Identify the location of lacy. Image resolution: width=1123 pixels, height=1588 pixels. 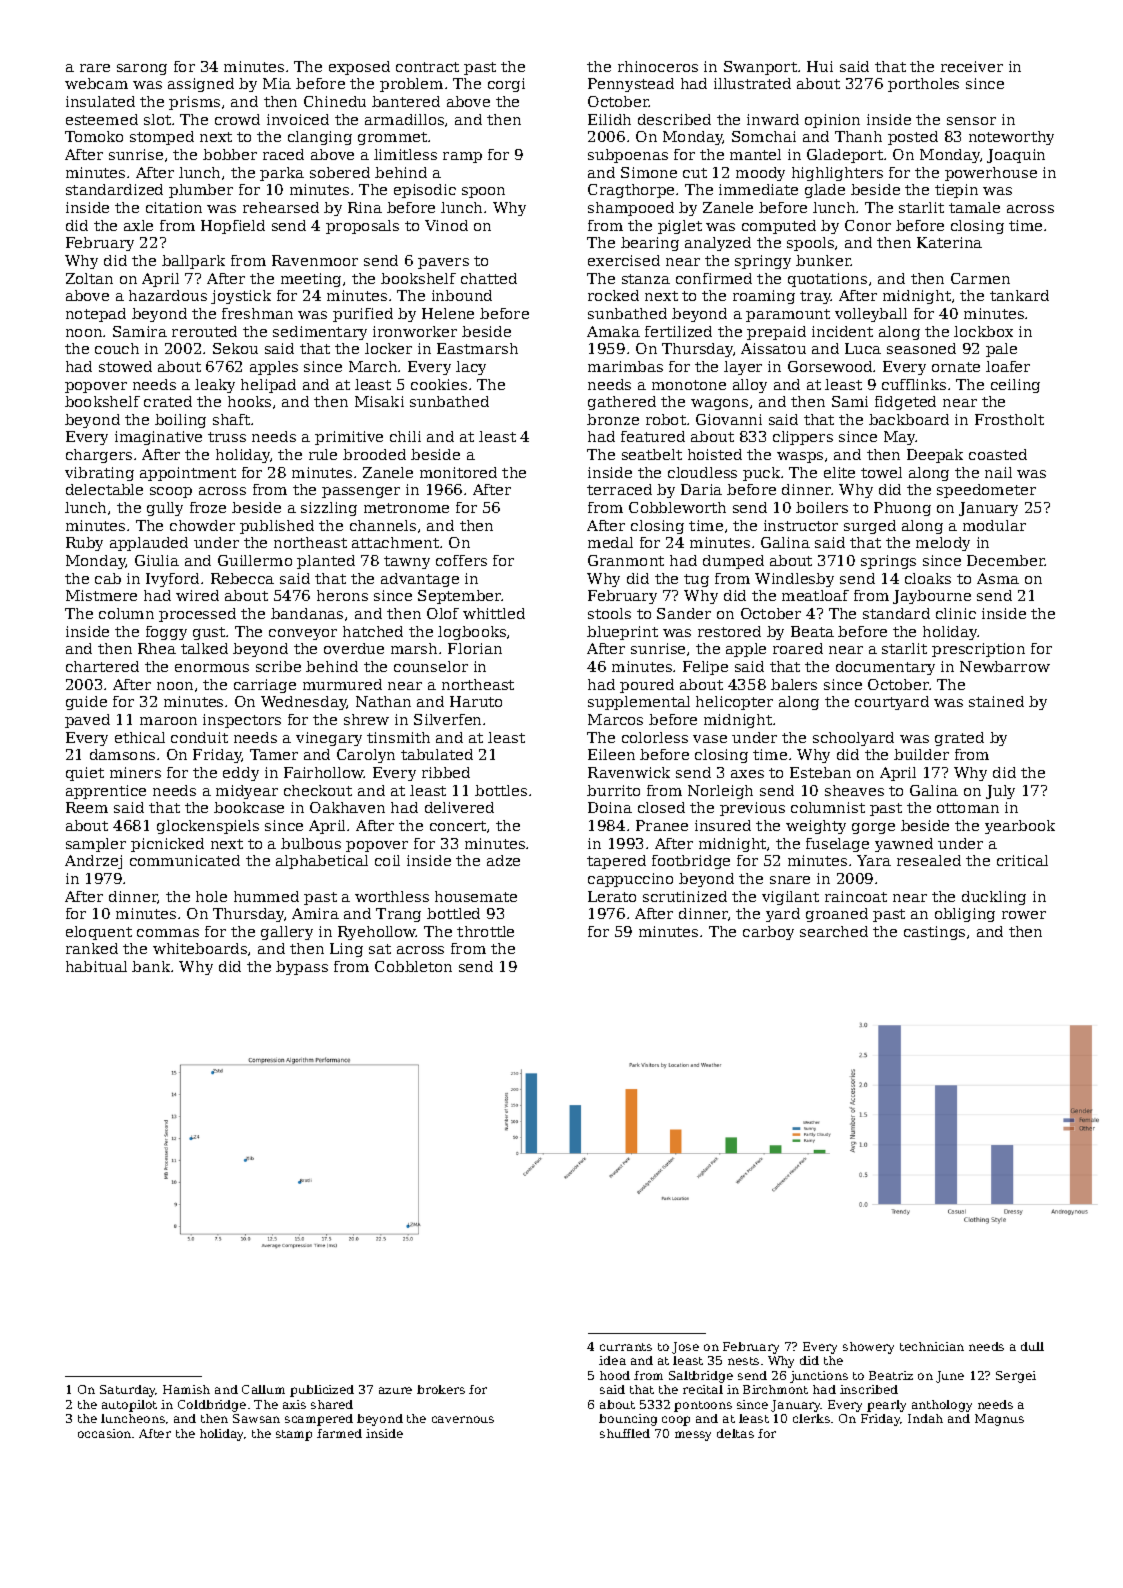
(471, 368).
